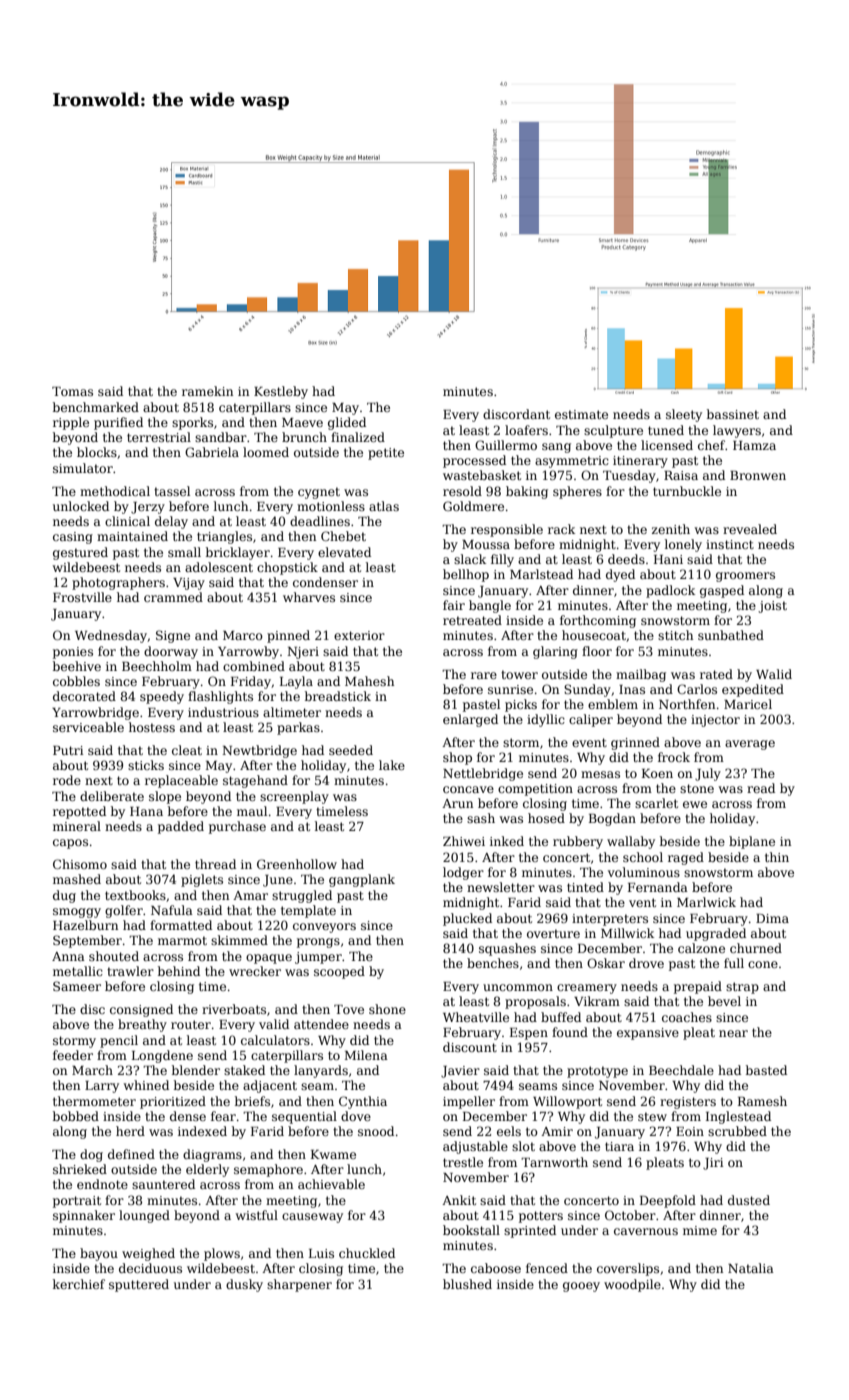  What do you see at coordinates (733, 414) in the document?
I see `bassinet` at bounding box center [733, 414].
